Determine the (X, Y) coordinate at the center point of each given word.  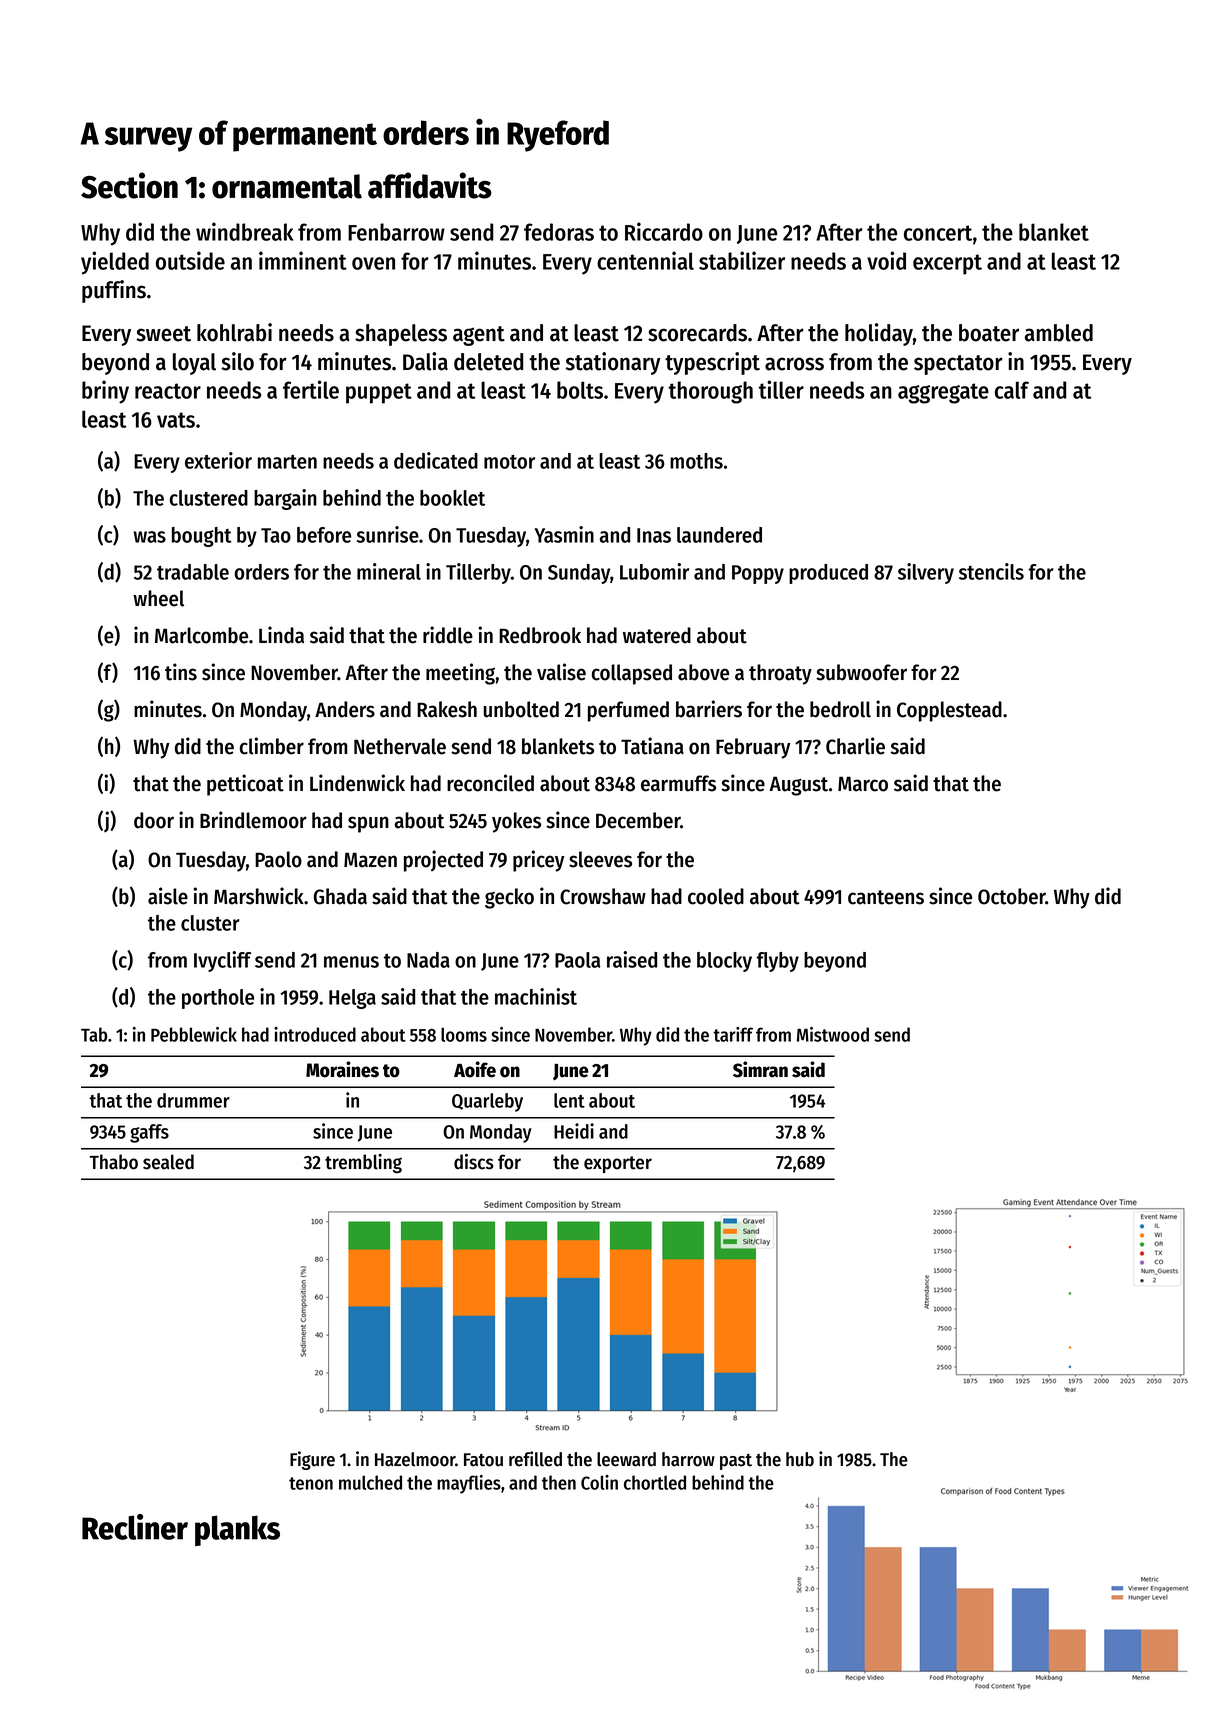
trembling (363, 1163)
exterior (218, 460)
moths (696, 461)
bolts (580, 390)
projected (443, 861)
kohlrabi (234, 332)
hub (800, 1459)
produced (828, 574)
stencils (991, 571)
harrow (688, 1459)
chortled (655, 1482)
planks (237, 1530)
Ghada (340, 896)
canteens (886, 897)
